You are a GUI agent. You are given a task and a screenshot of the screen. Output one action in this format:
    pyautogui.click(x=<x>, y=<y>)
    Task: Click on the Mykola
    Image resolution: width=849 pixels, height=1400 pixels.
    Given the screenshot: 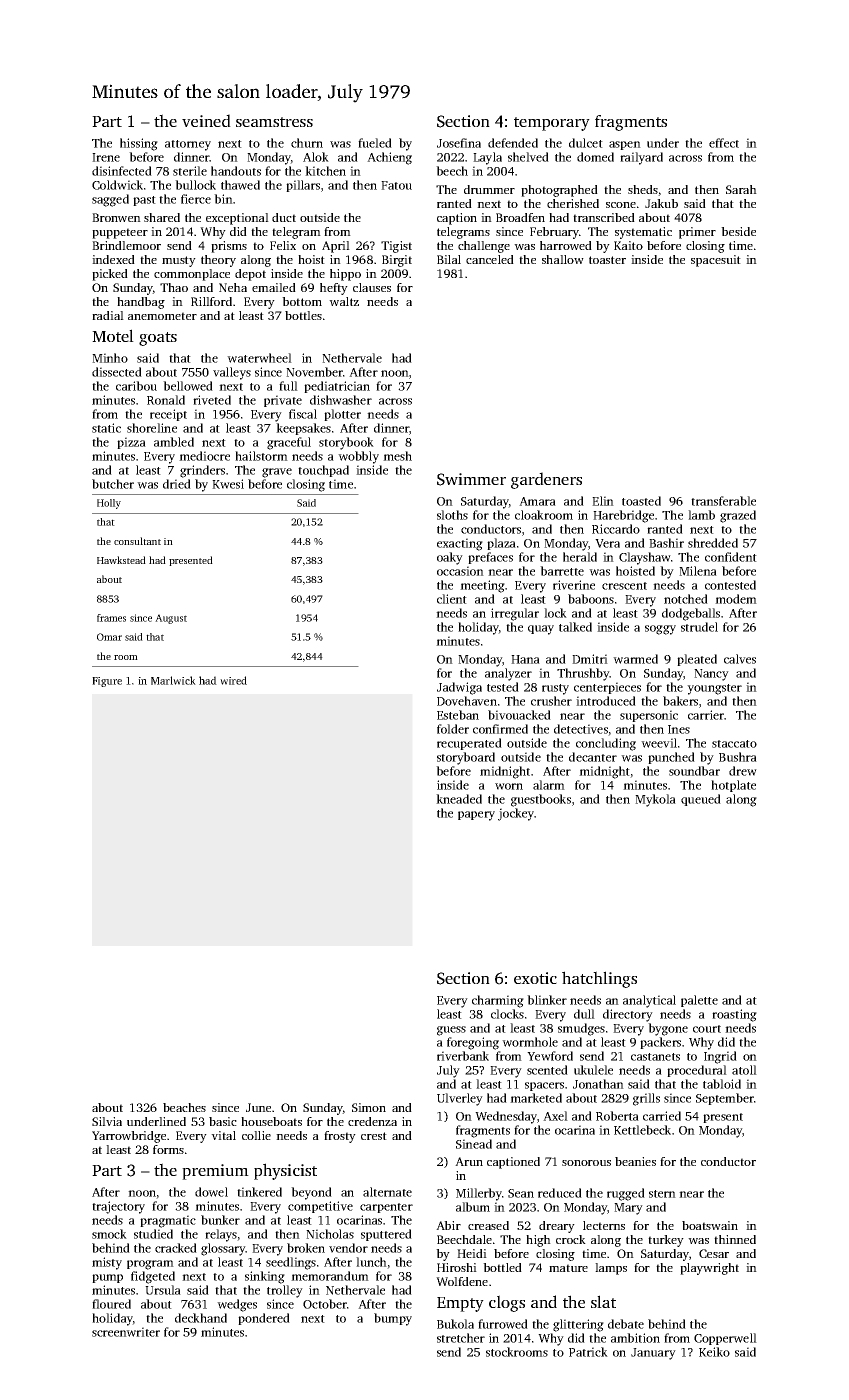 What is the action you would take?
    pyautogui.click(x=655, y=800)
